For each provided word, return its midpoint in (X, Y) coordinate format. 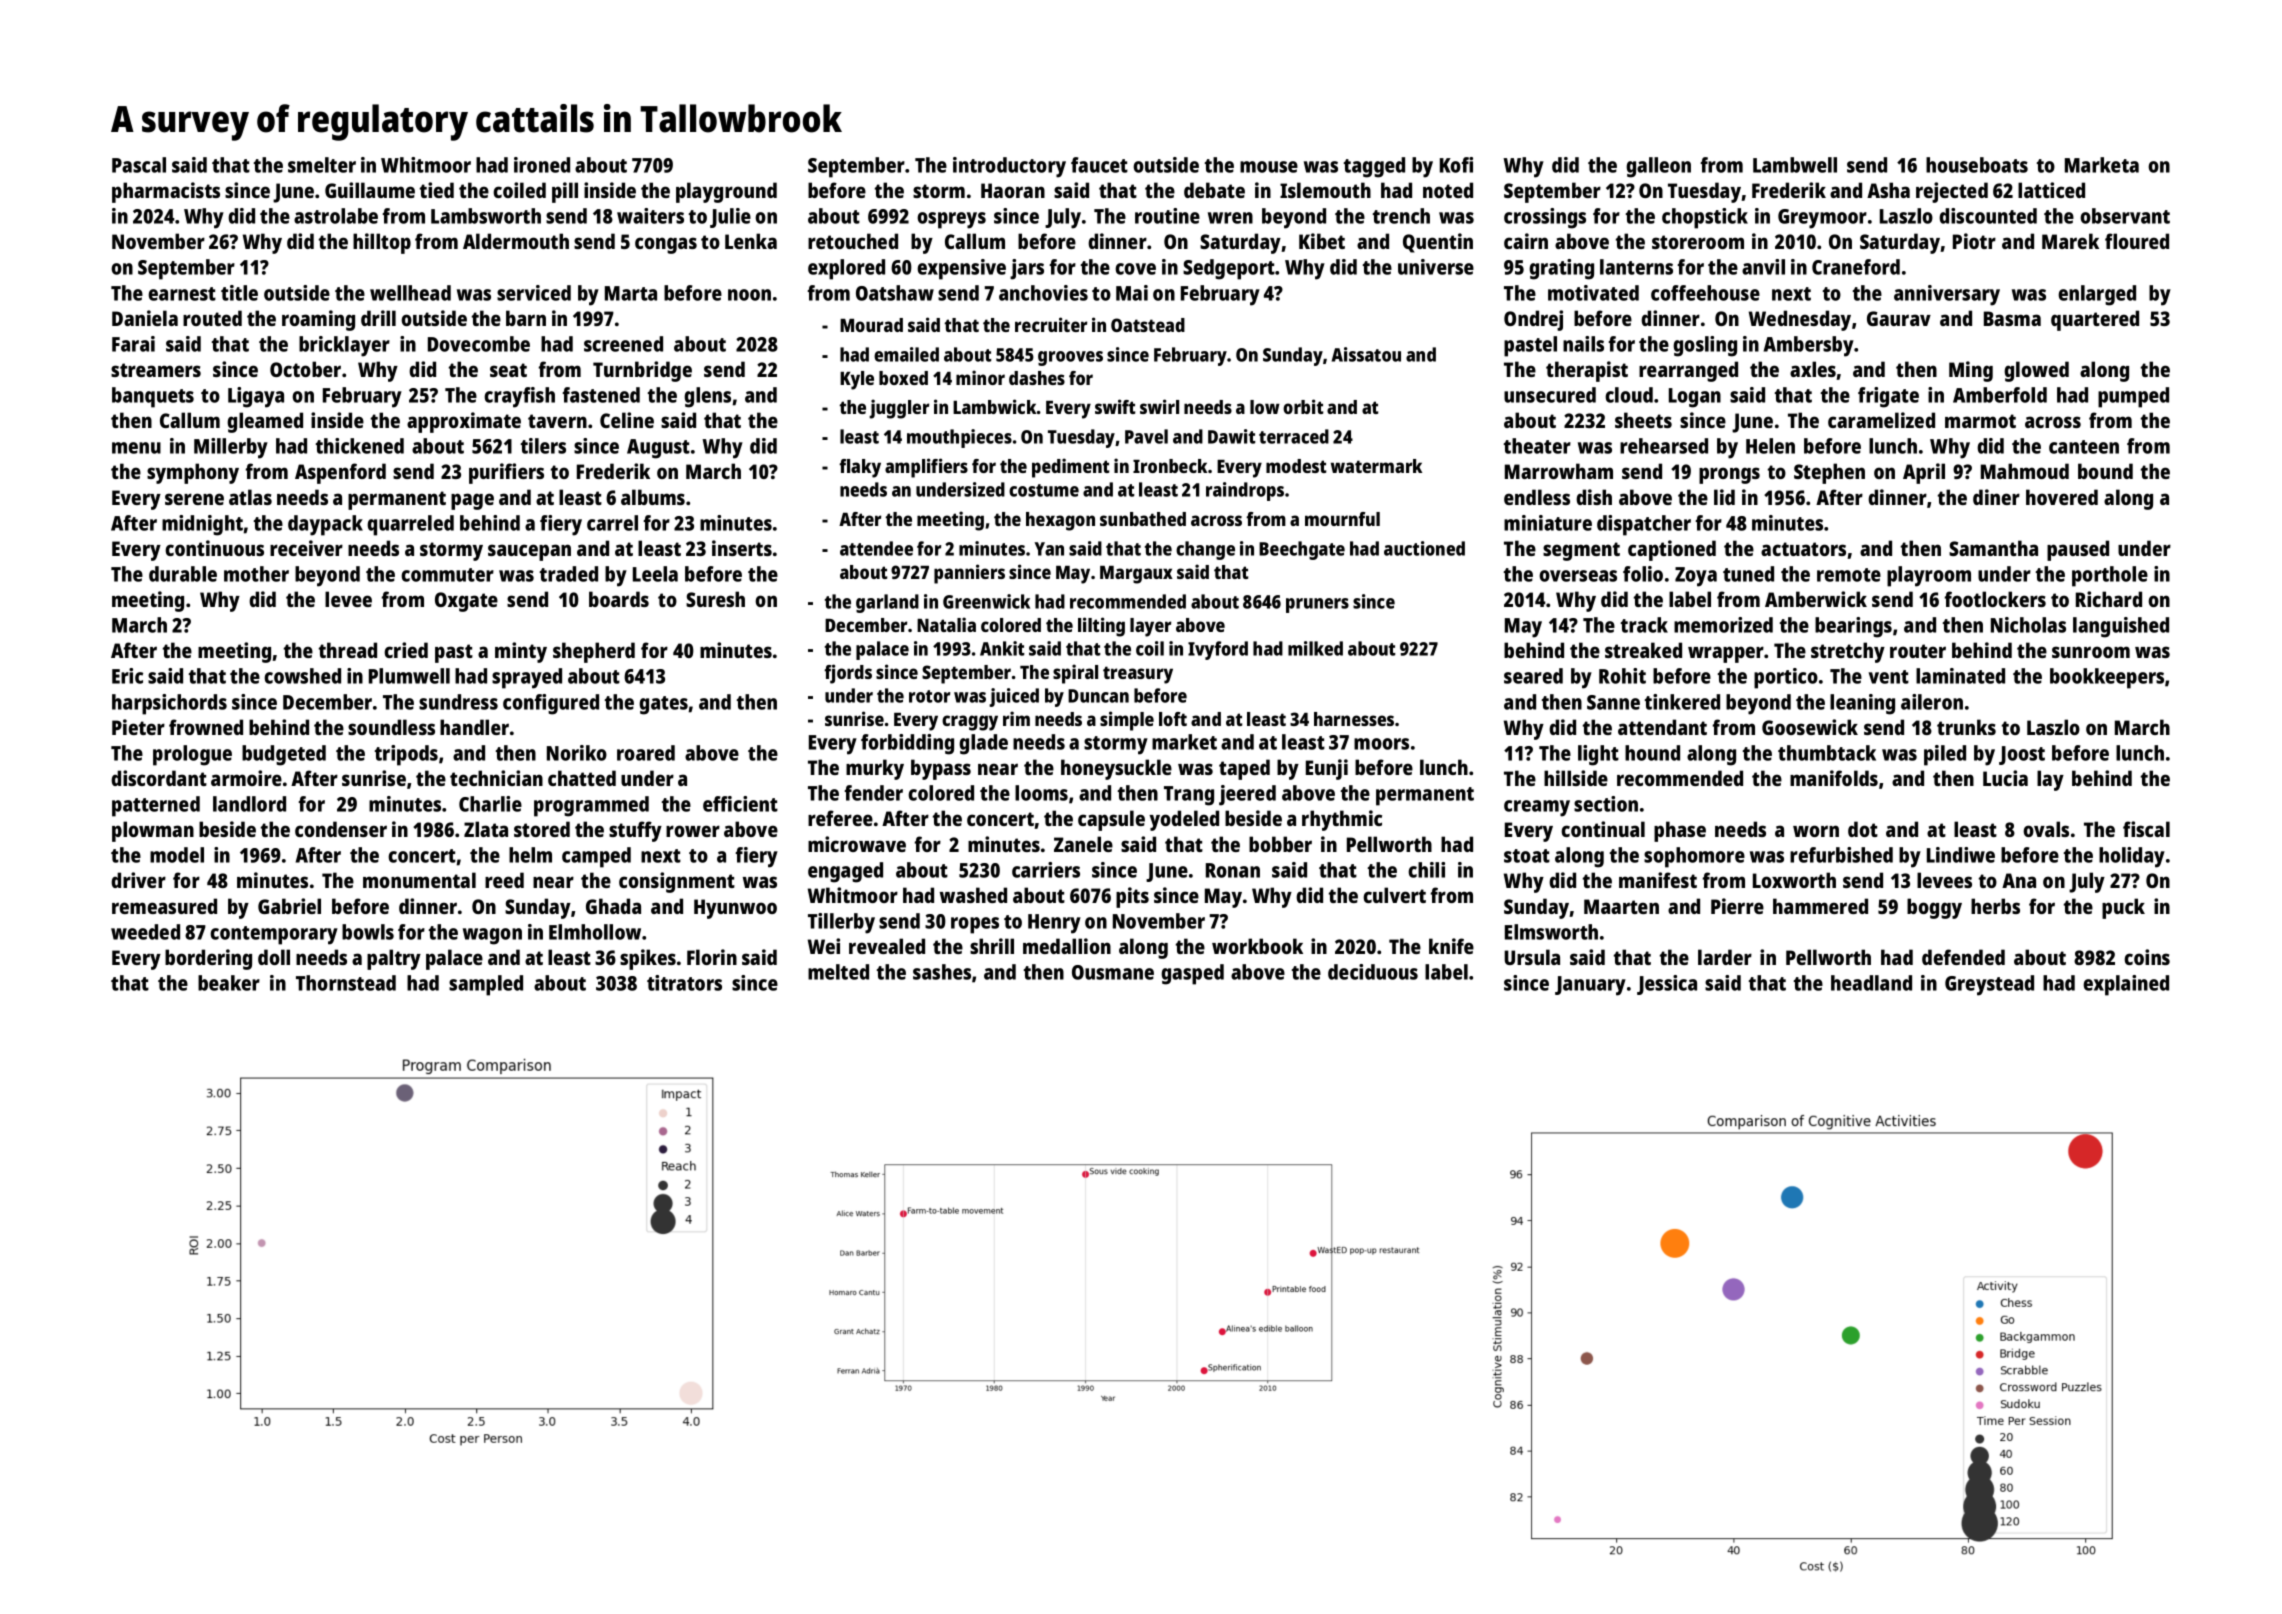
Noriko (577, 753)
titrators (684, 983)
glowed (2036, 371)
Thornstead (346, 983)
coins (2147, 957)
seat (508, 370)
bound (2105, 471)
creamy (1537, 808)
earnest (182, 294)
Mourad (871, 325)
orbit (1303, 406)
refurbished (1841, 855)
